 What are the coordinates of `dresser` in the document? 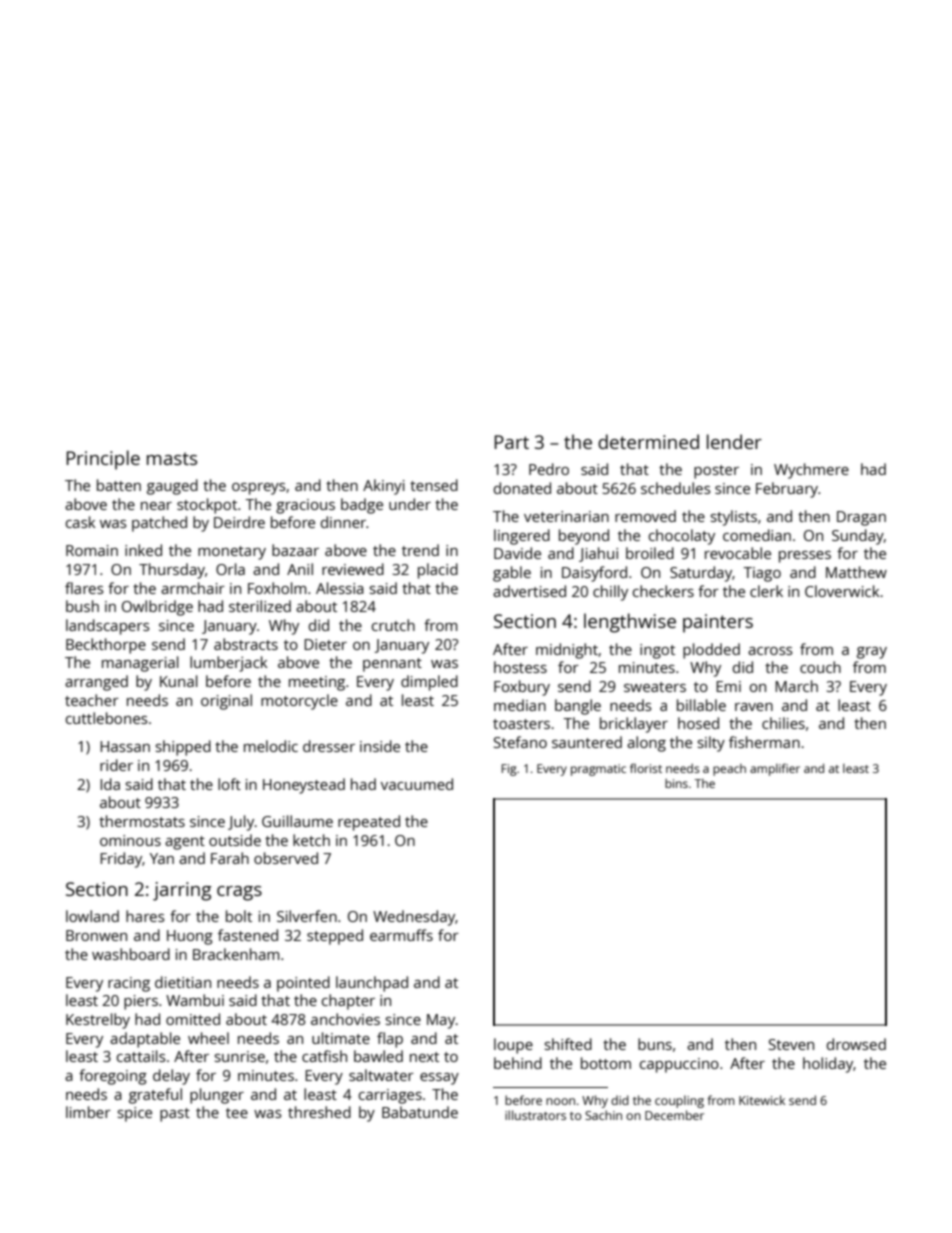 It's located at (329, 746).
